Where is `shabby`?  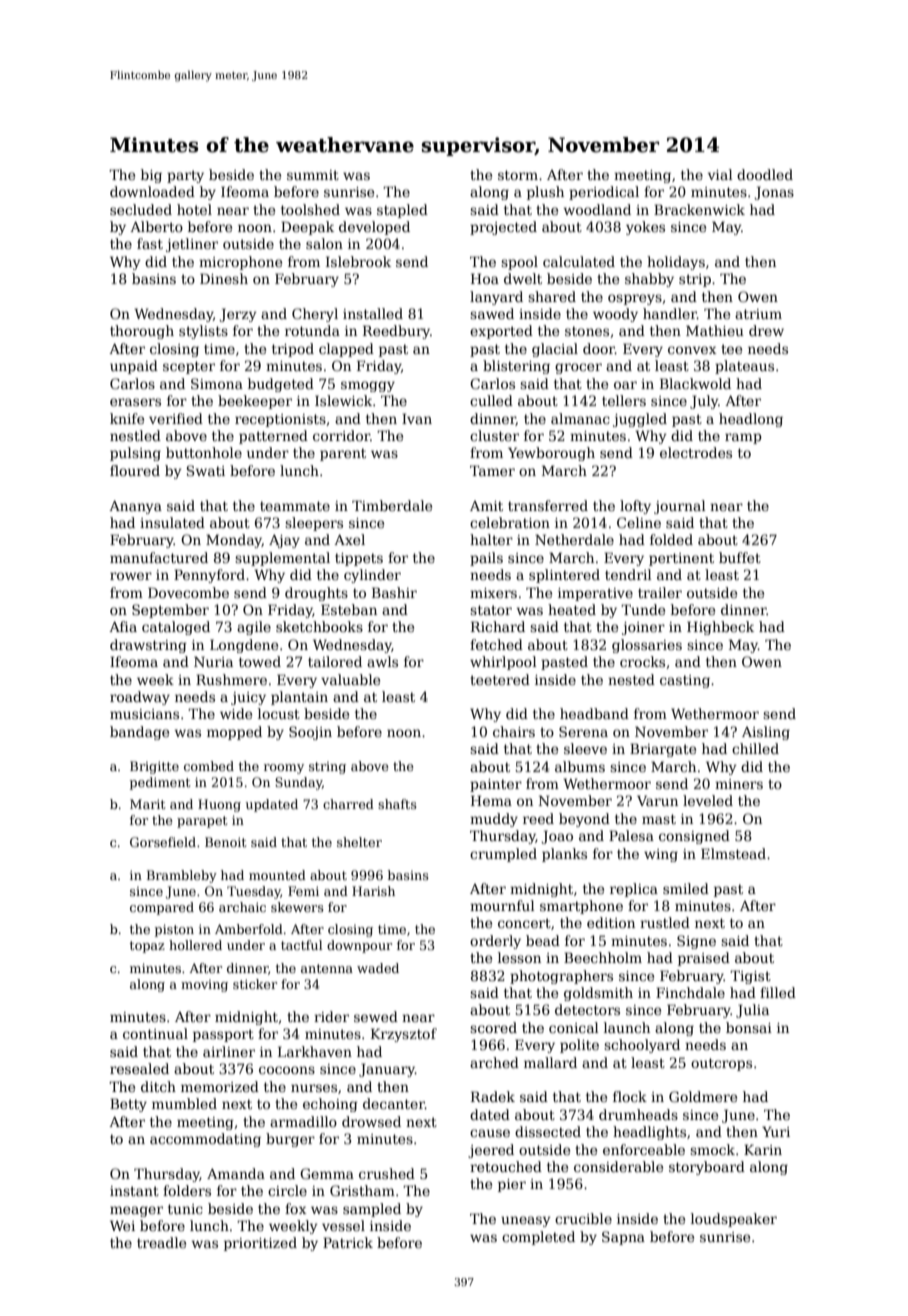 shabby is located at coordinates (649, 280).
